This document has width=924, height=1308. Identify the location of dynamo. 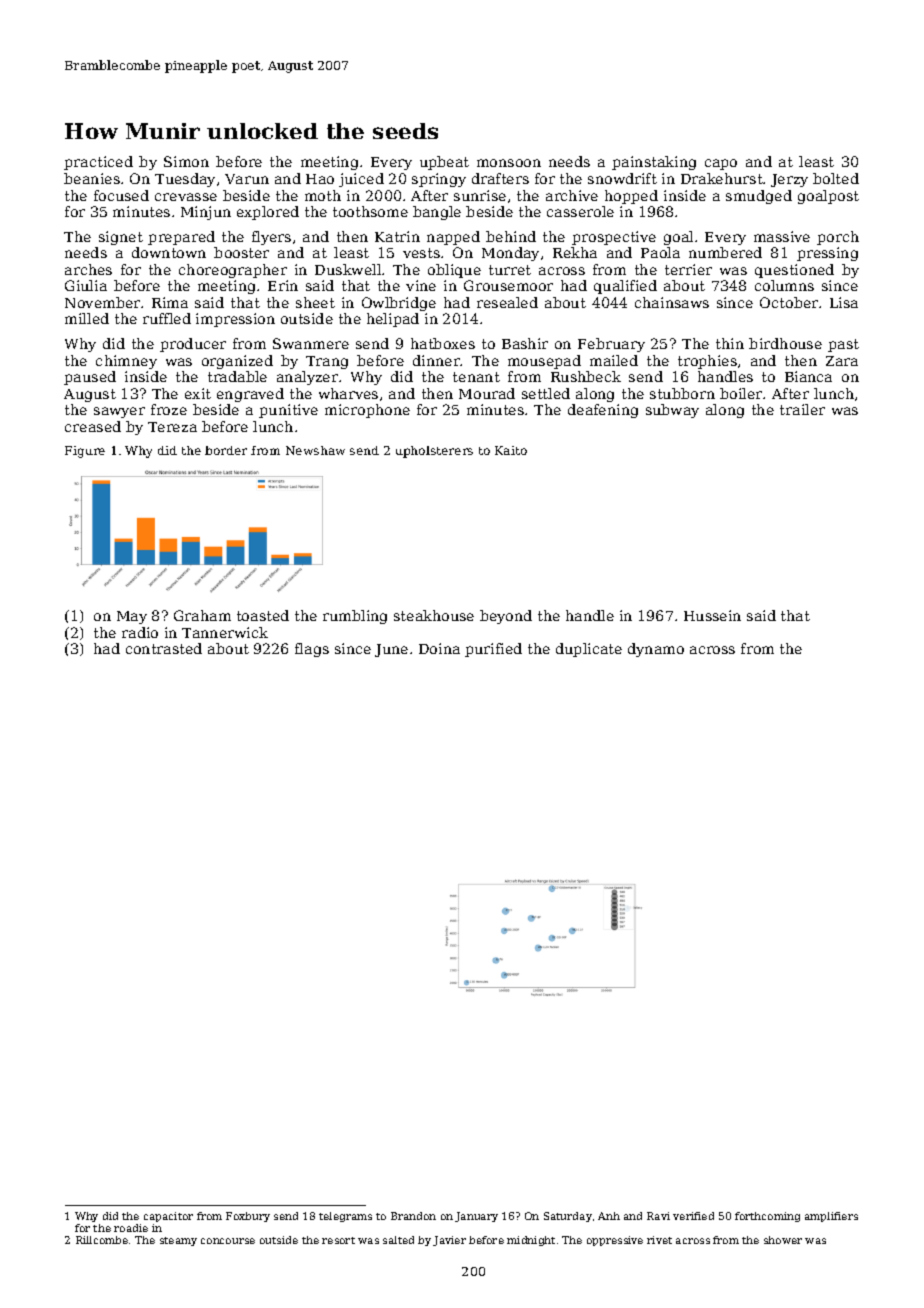
(656, 650).
